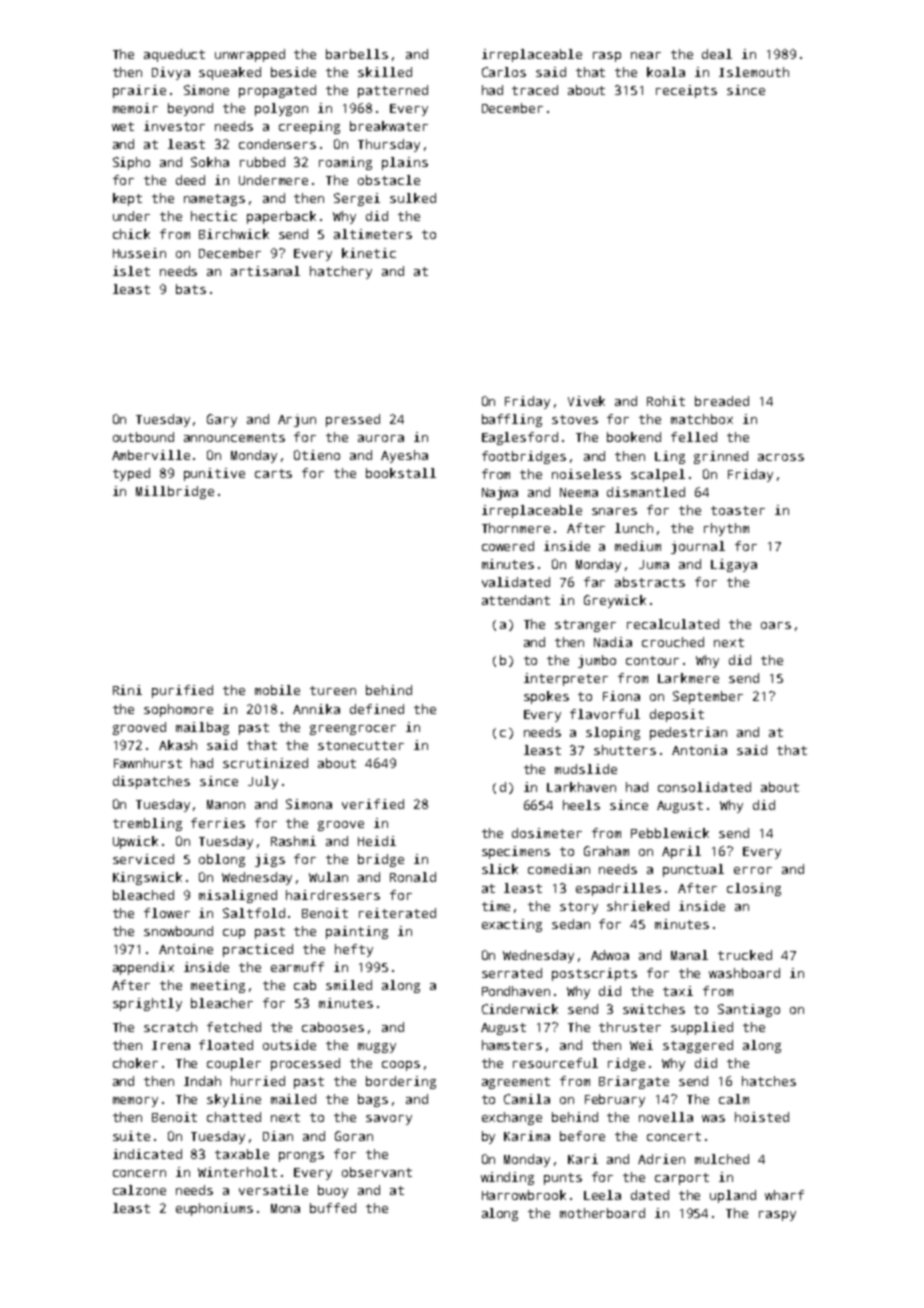 This screenshot has height=1308, width=924. I want to click on announcements, so click(234, 437).
